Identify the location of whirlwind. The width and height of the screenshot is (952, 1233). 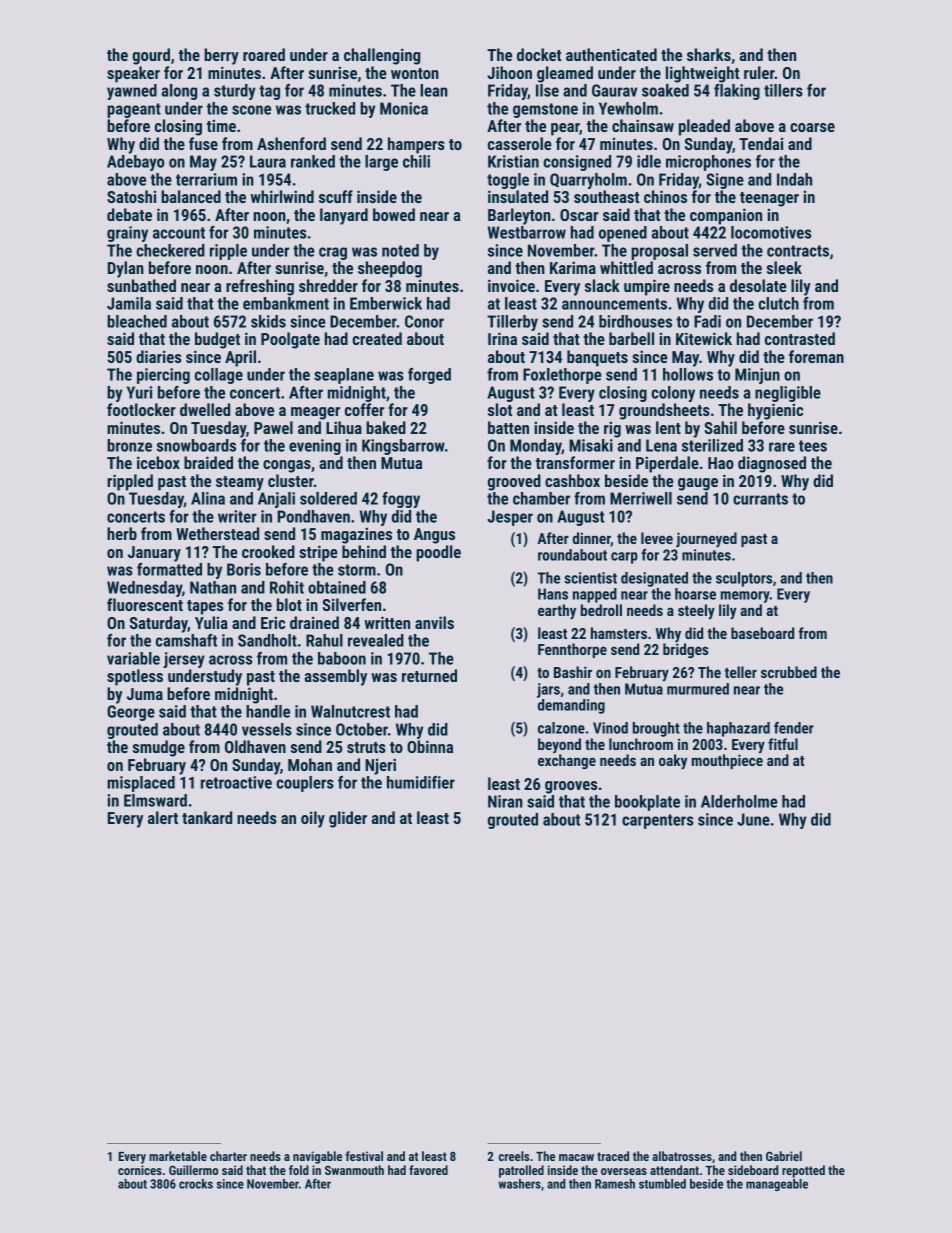
(282, 196).
